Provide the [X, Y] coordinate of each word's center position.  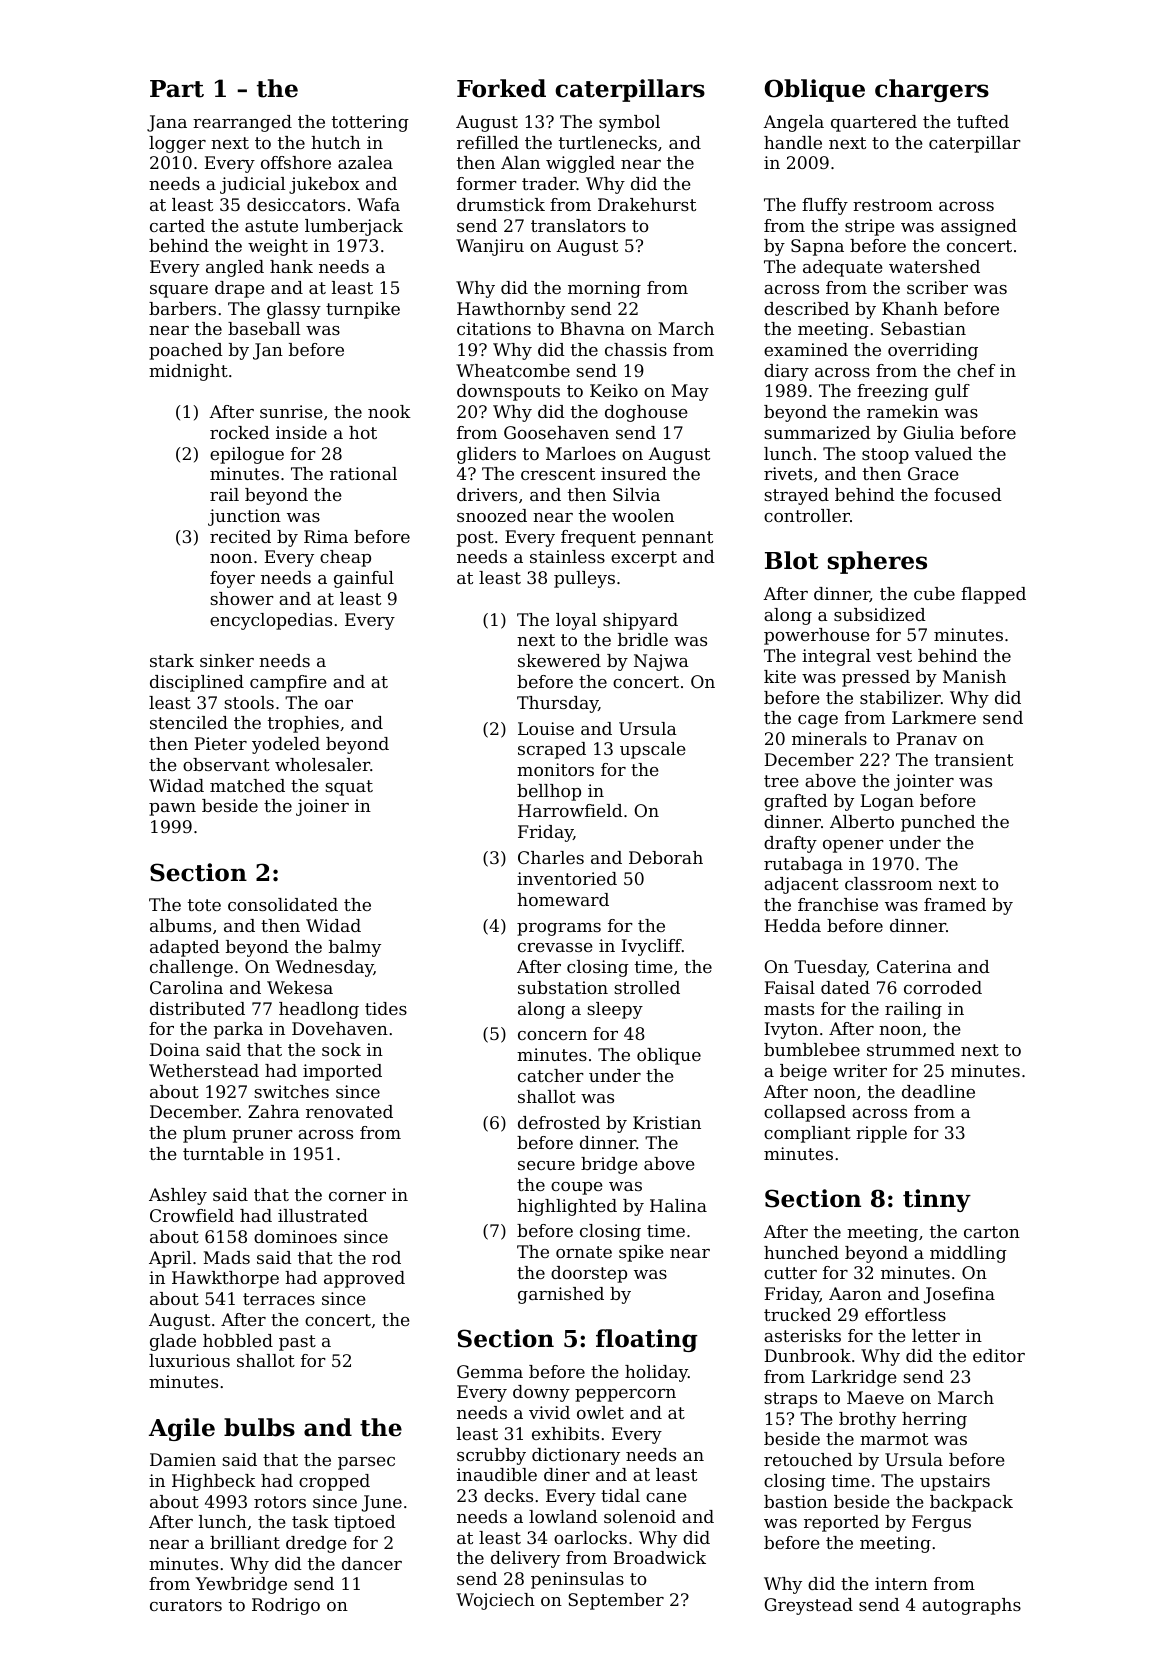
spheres [877, 562]
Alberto [862, 821]
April [170, 1259]
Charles [551, 857]
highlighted [567, 1207]
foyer [232, 579]
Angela [793, 123]
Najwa [661, 662]
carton [992, 1232]
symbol [629, 123]
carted [177, 225]
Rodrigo [286, 1606]
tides [386, 1008]
